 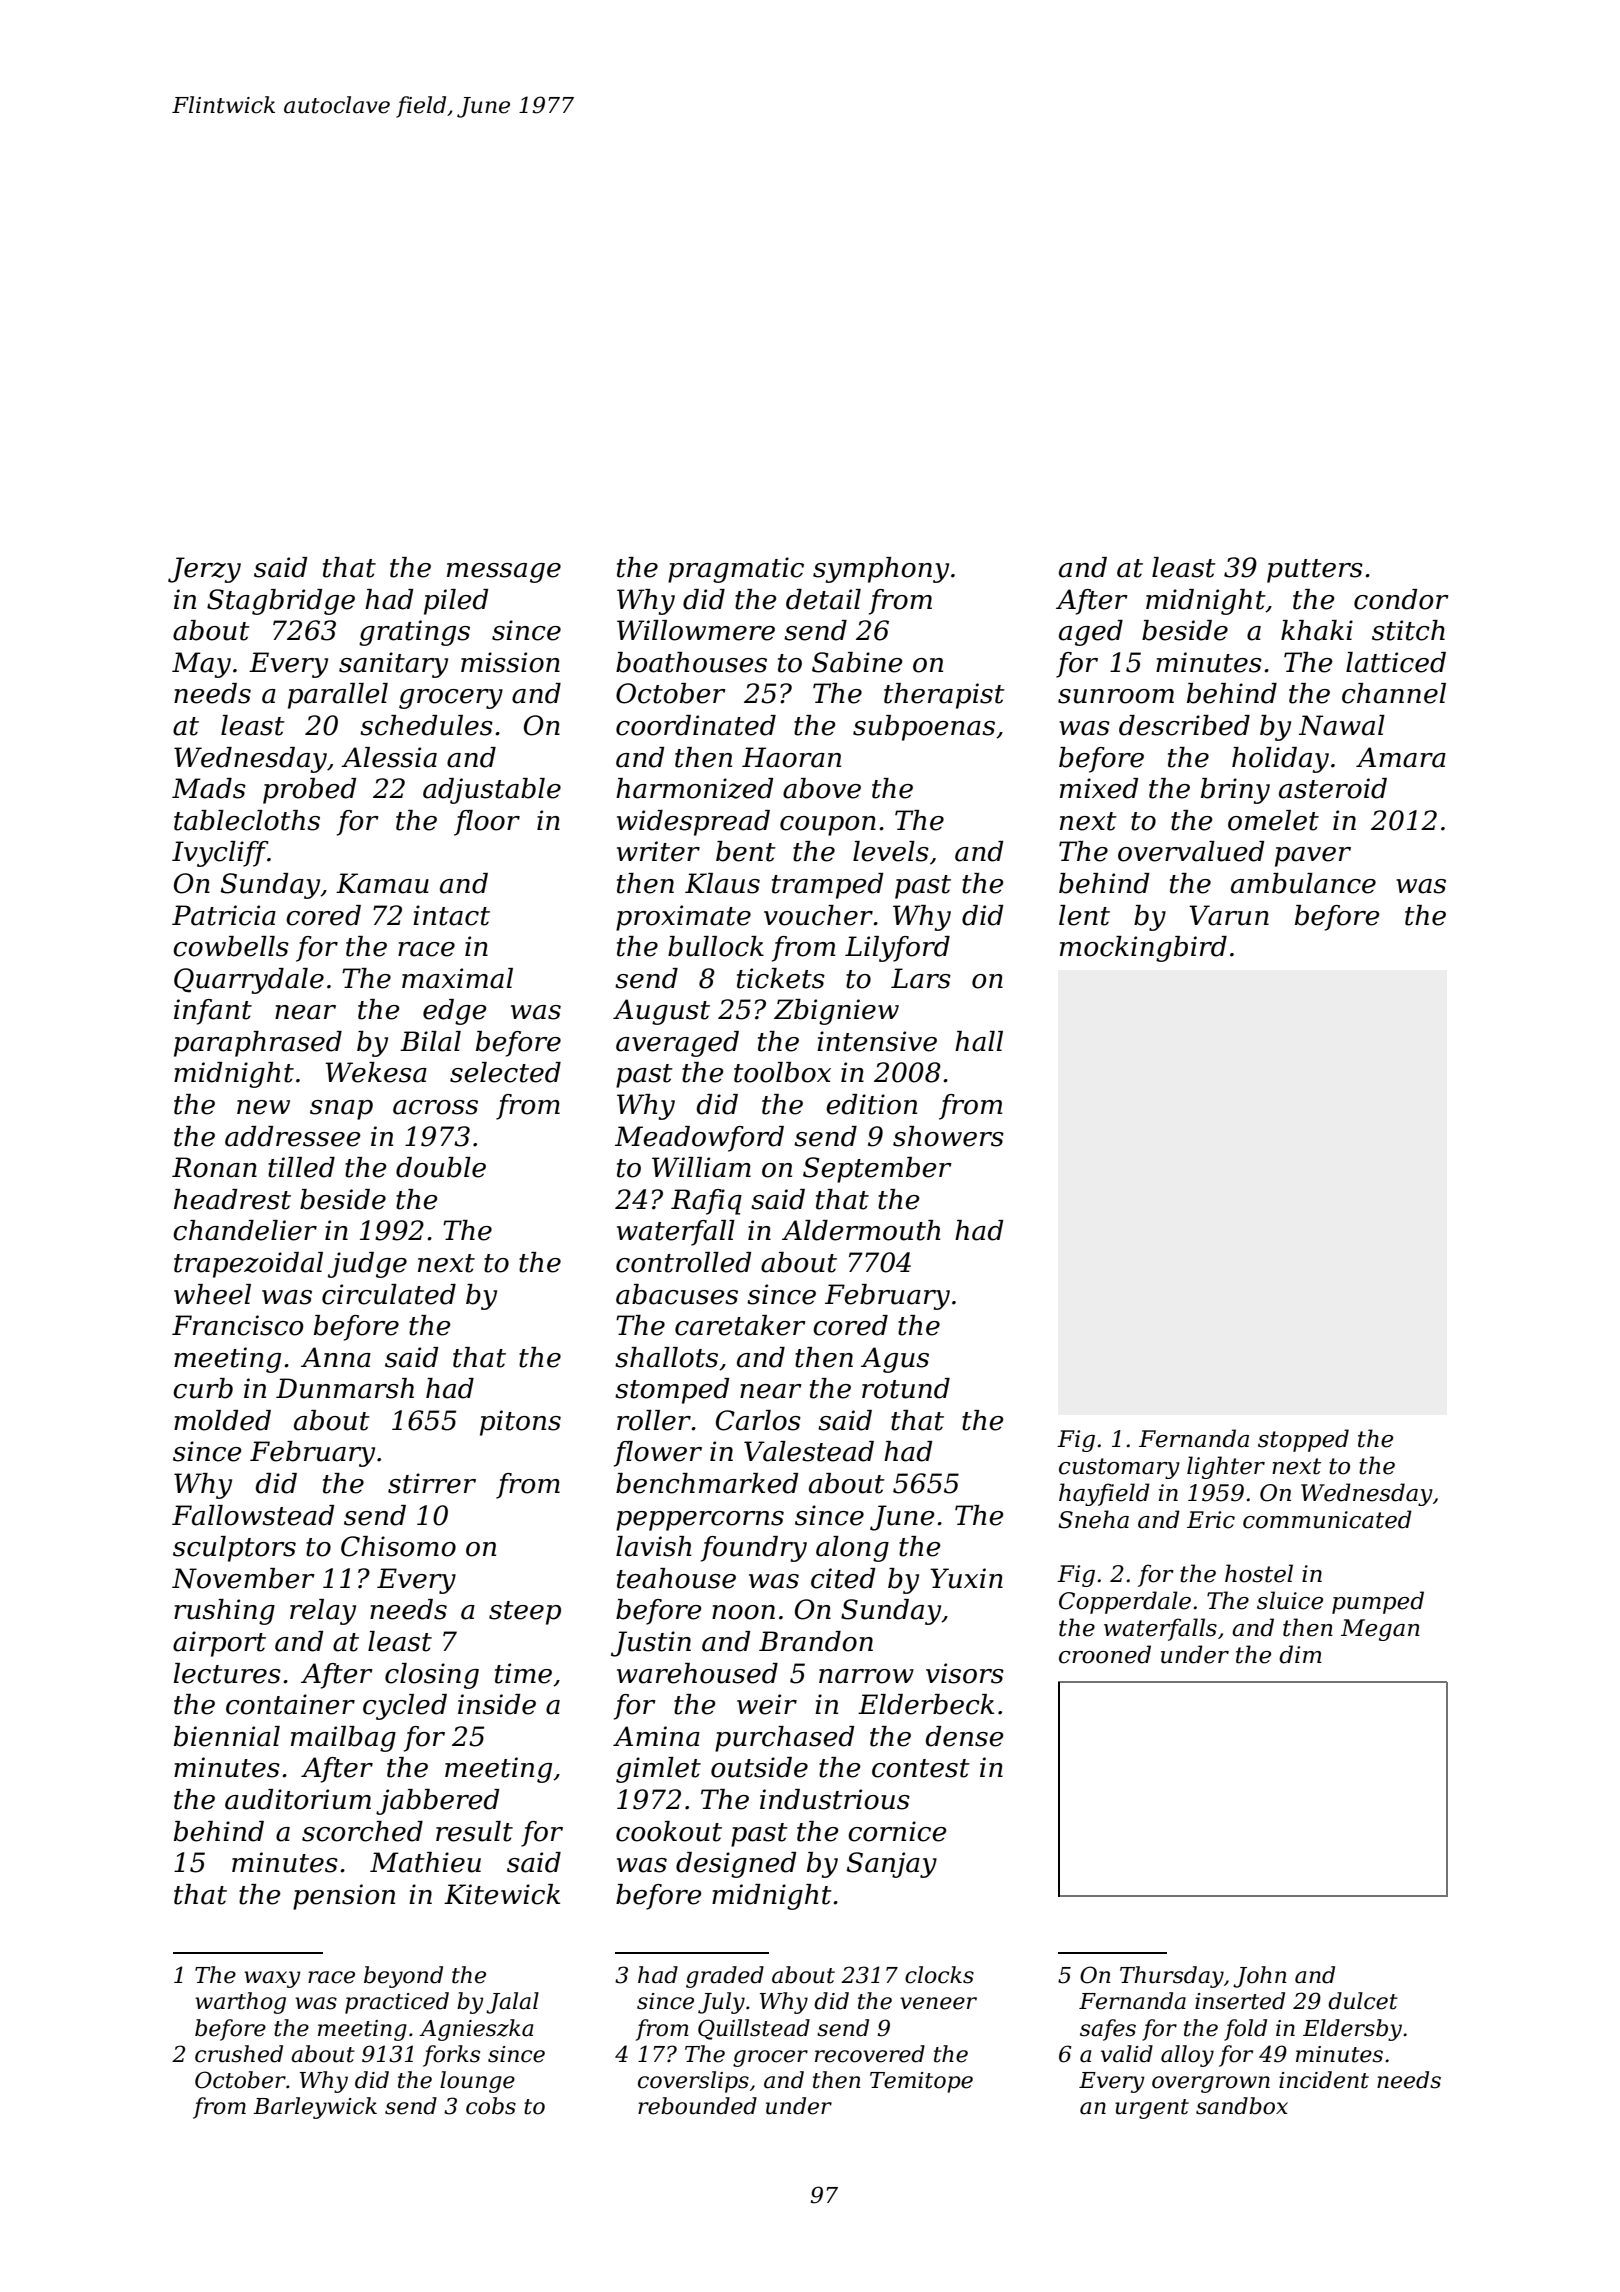 I want to click on Kitewick, so click(x=502, y=1894).
